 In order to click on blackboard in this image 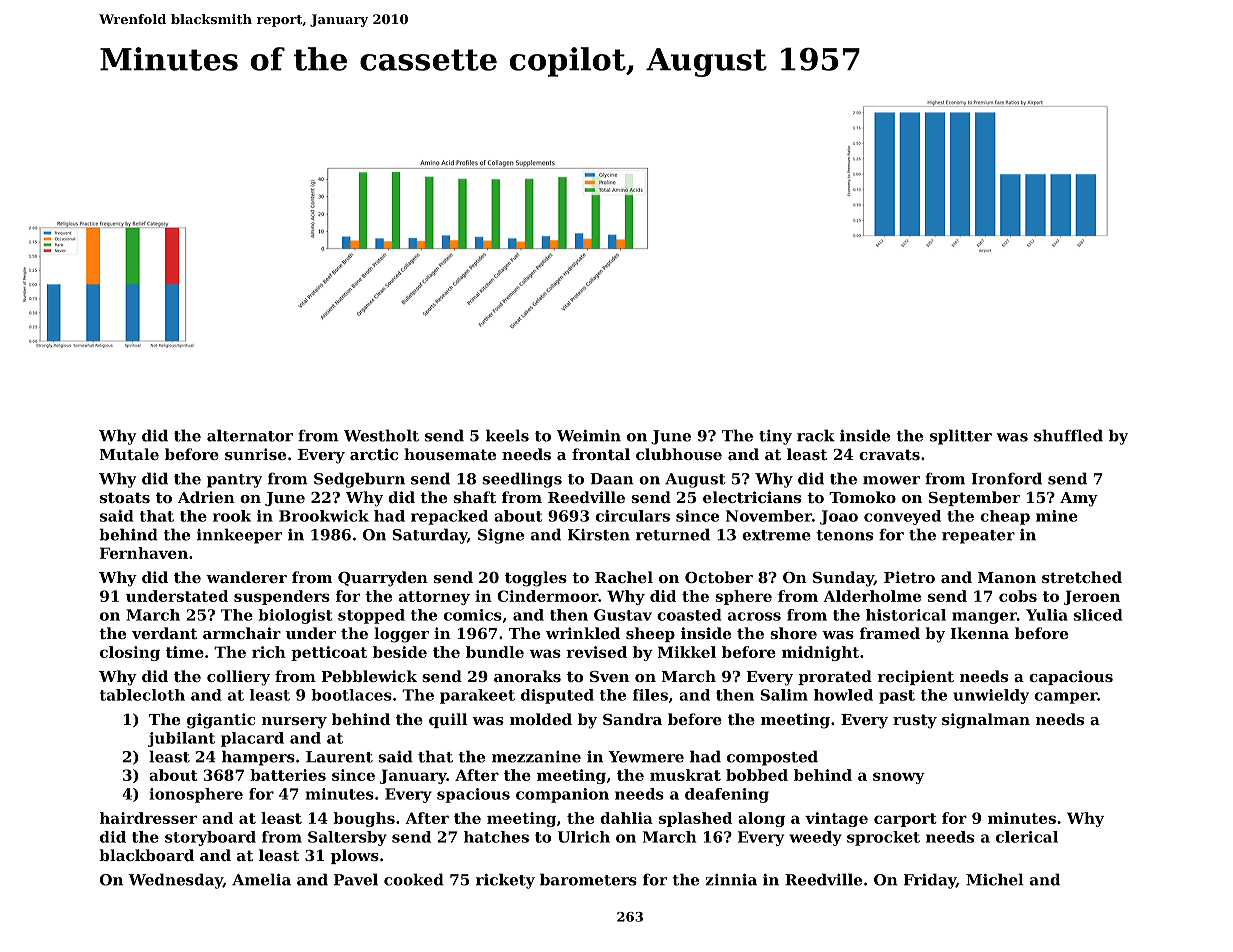, I will do `click(146, 855)`.
